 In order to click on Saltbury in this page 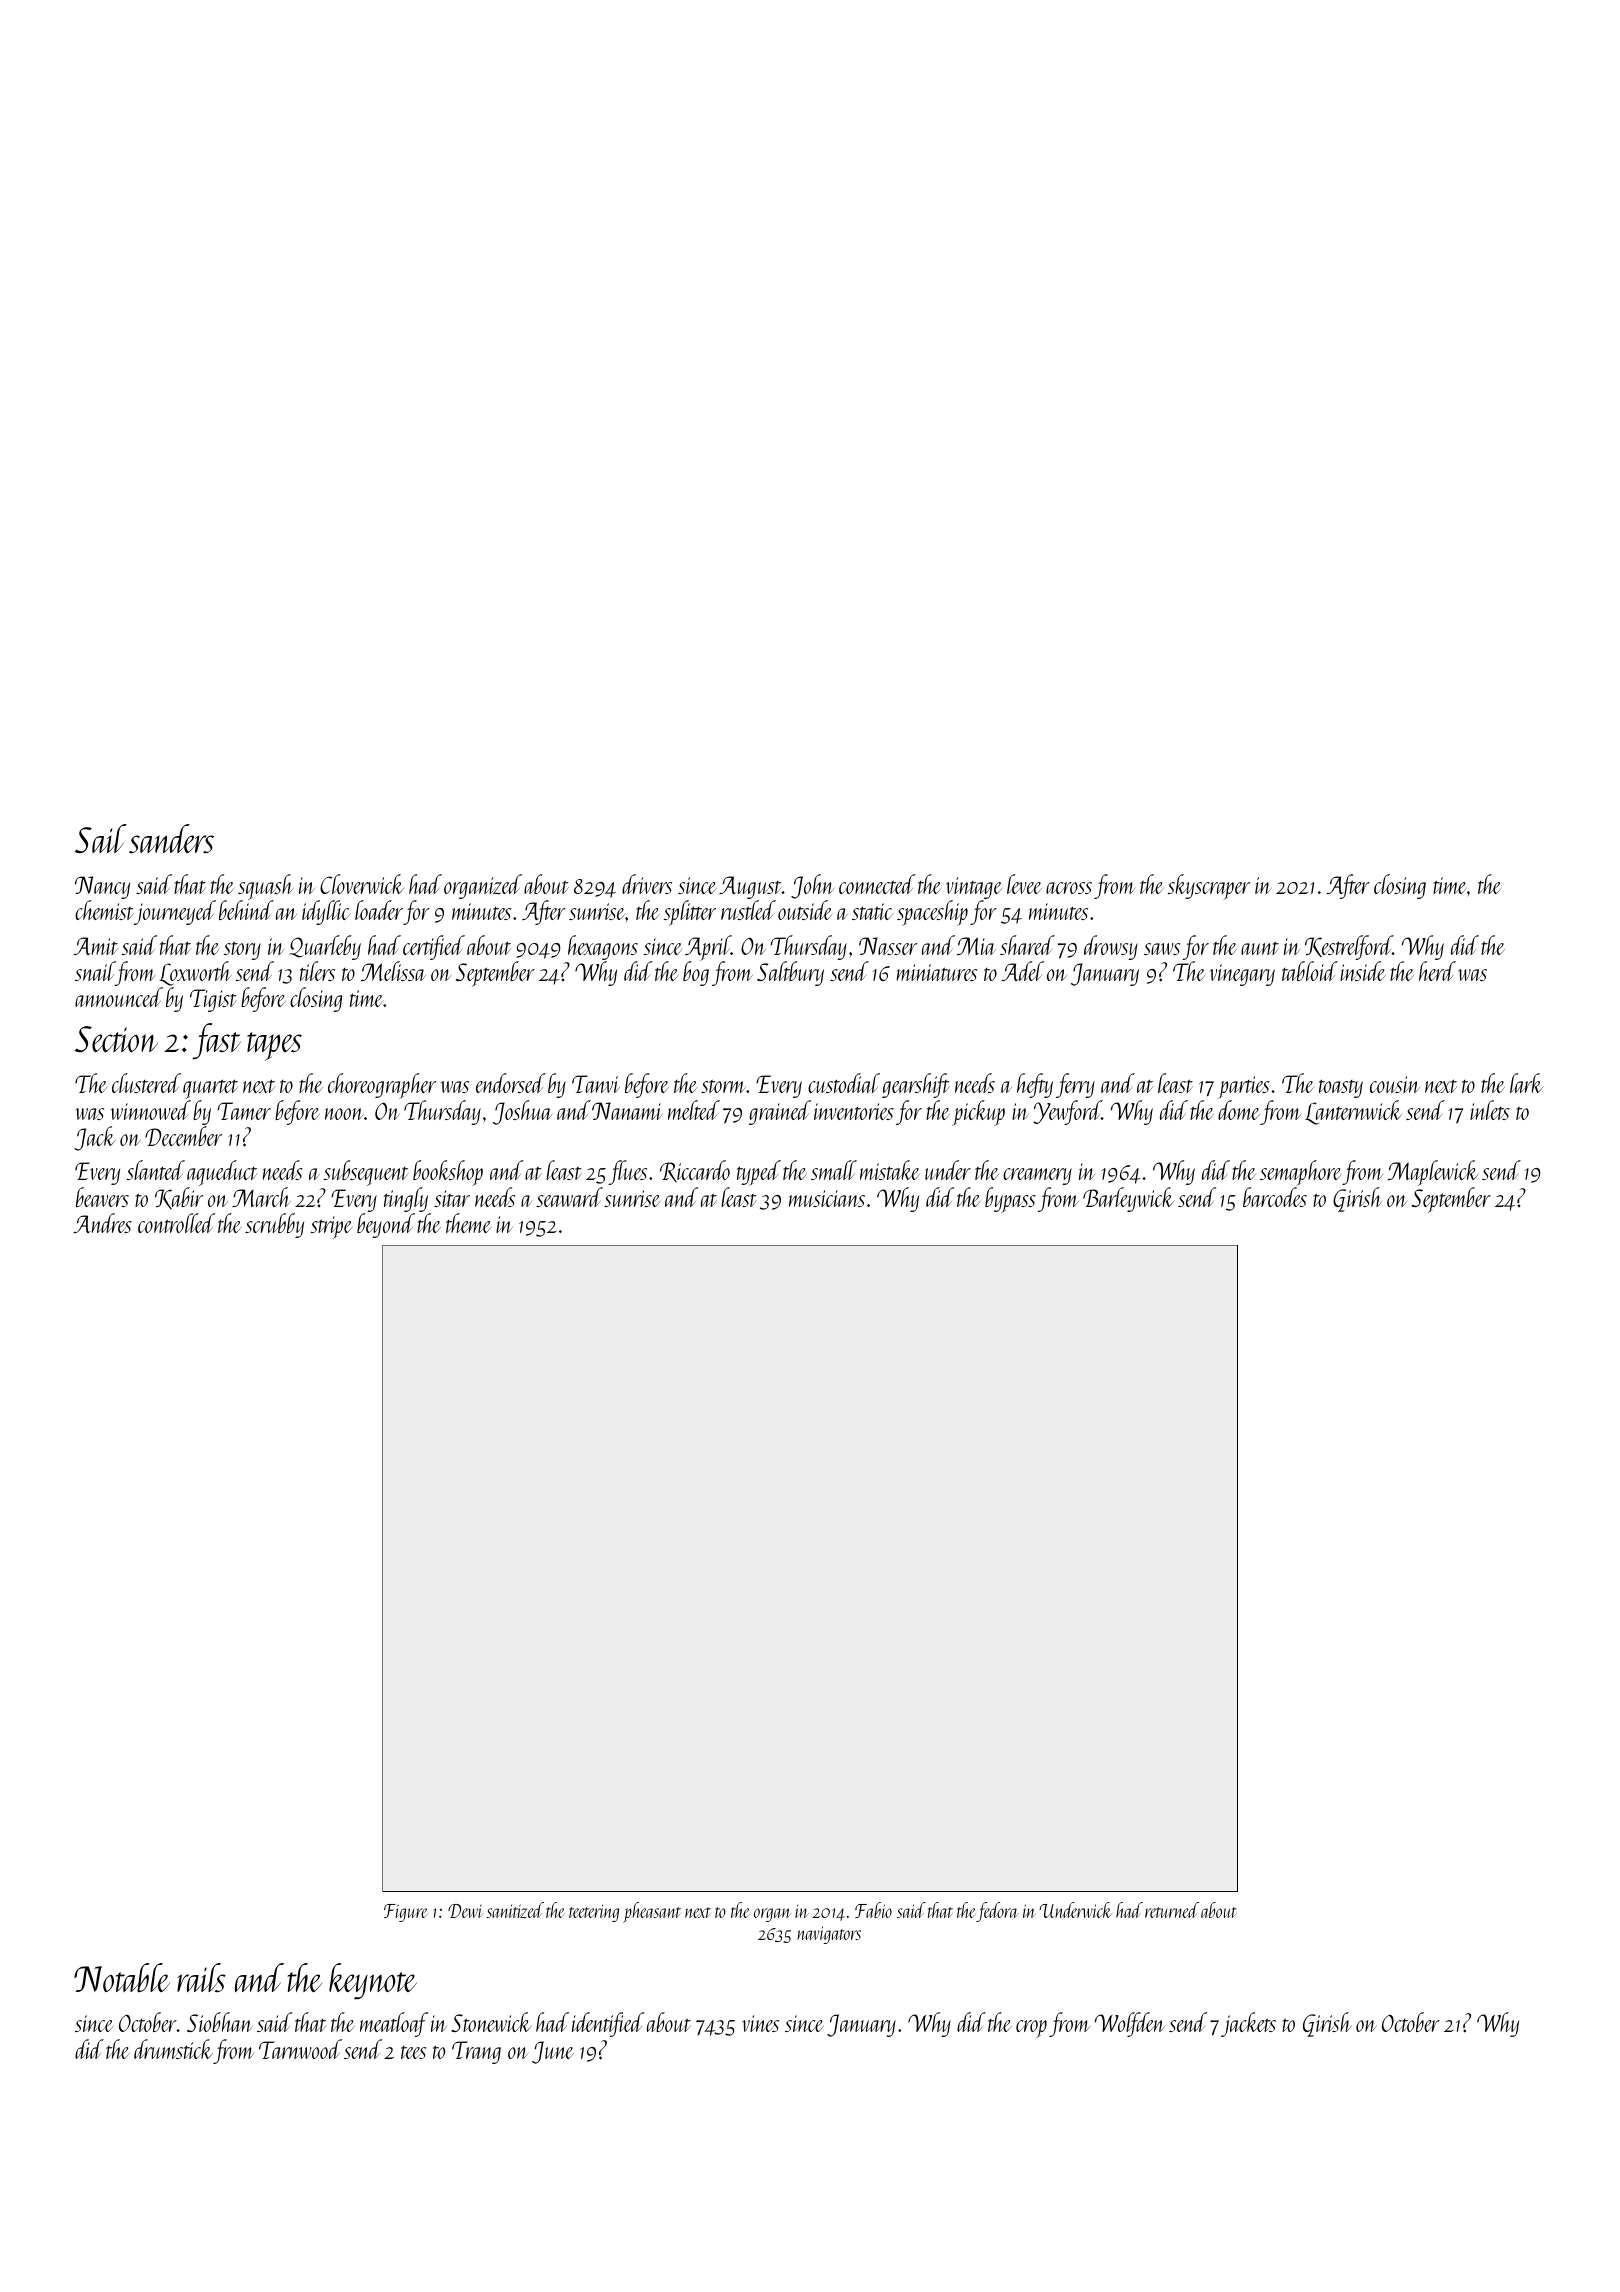, I will do `click(790, 973)`.
